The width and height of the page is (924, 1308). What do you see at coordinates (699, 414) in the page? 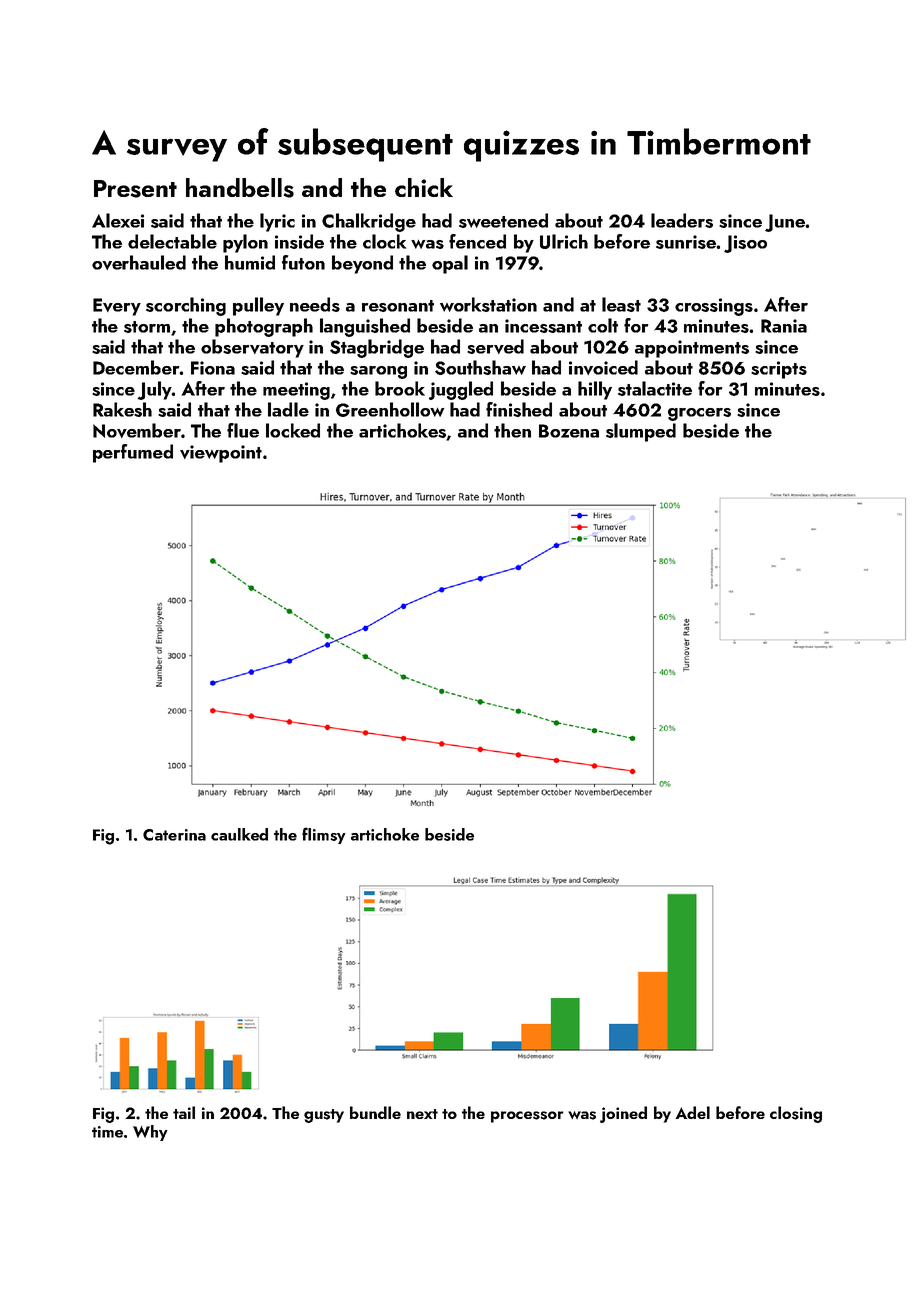
I see `grocers` at bounding box center [699, 414].
